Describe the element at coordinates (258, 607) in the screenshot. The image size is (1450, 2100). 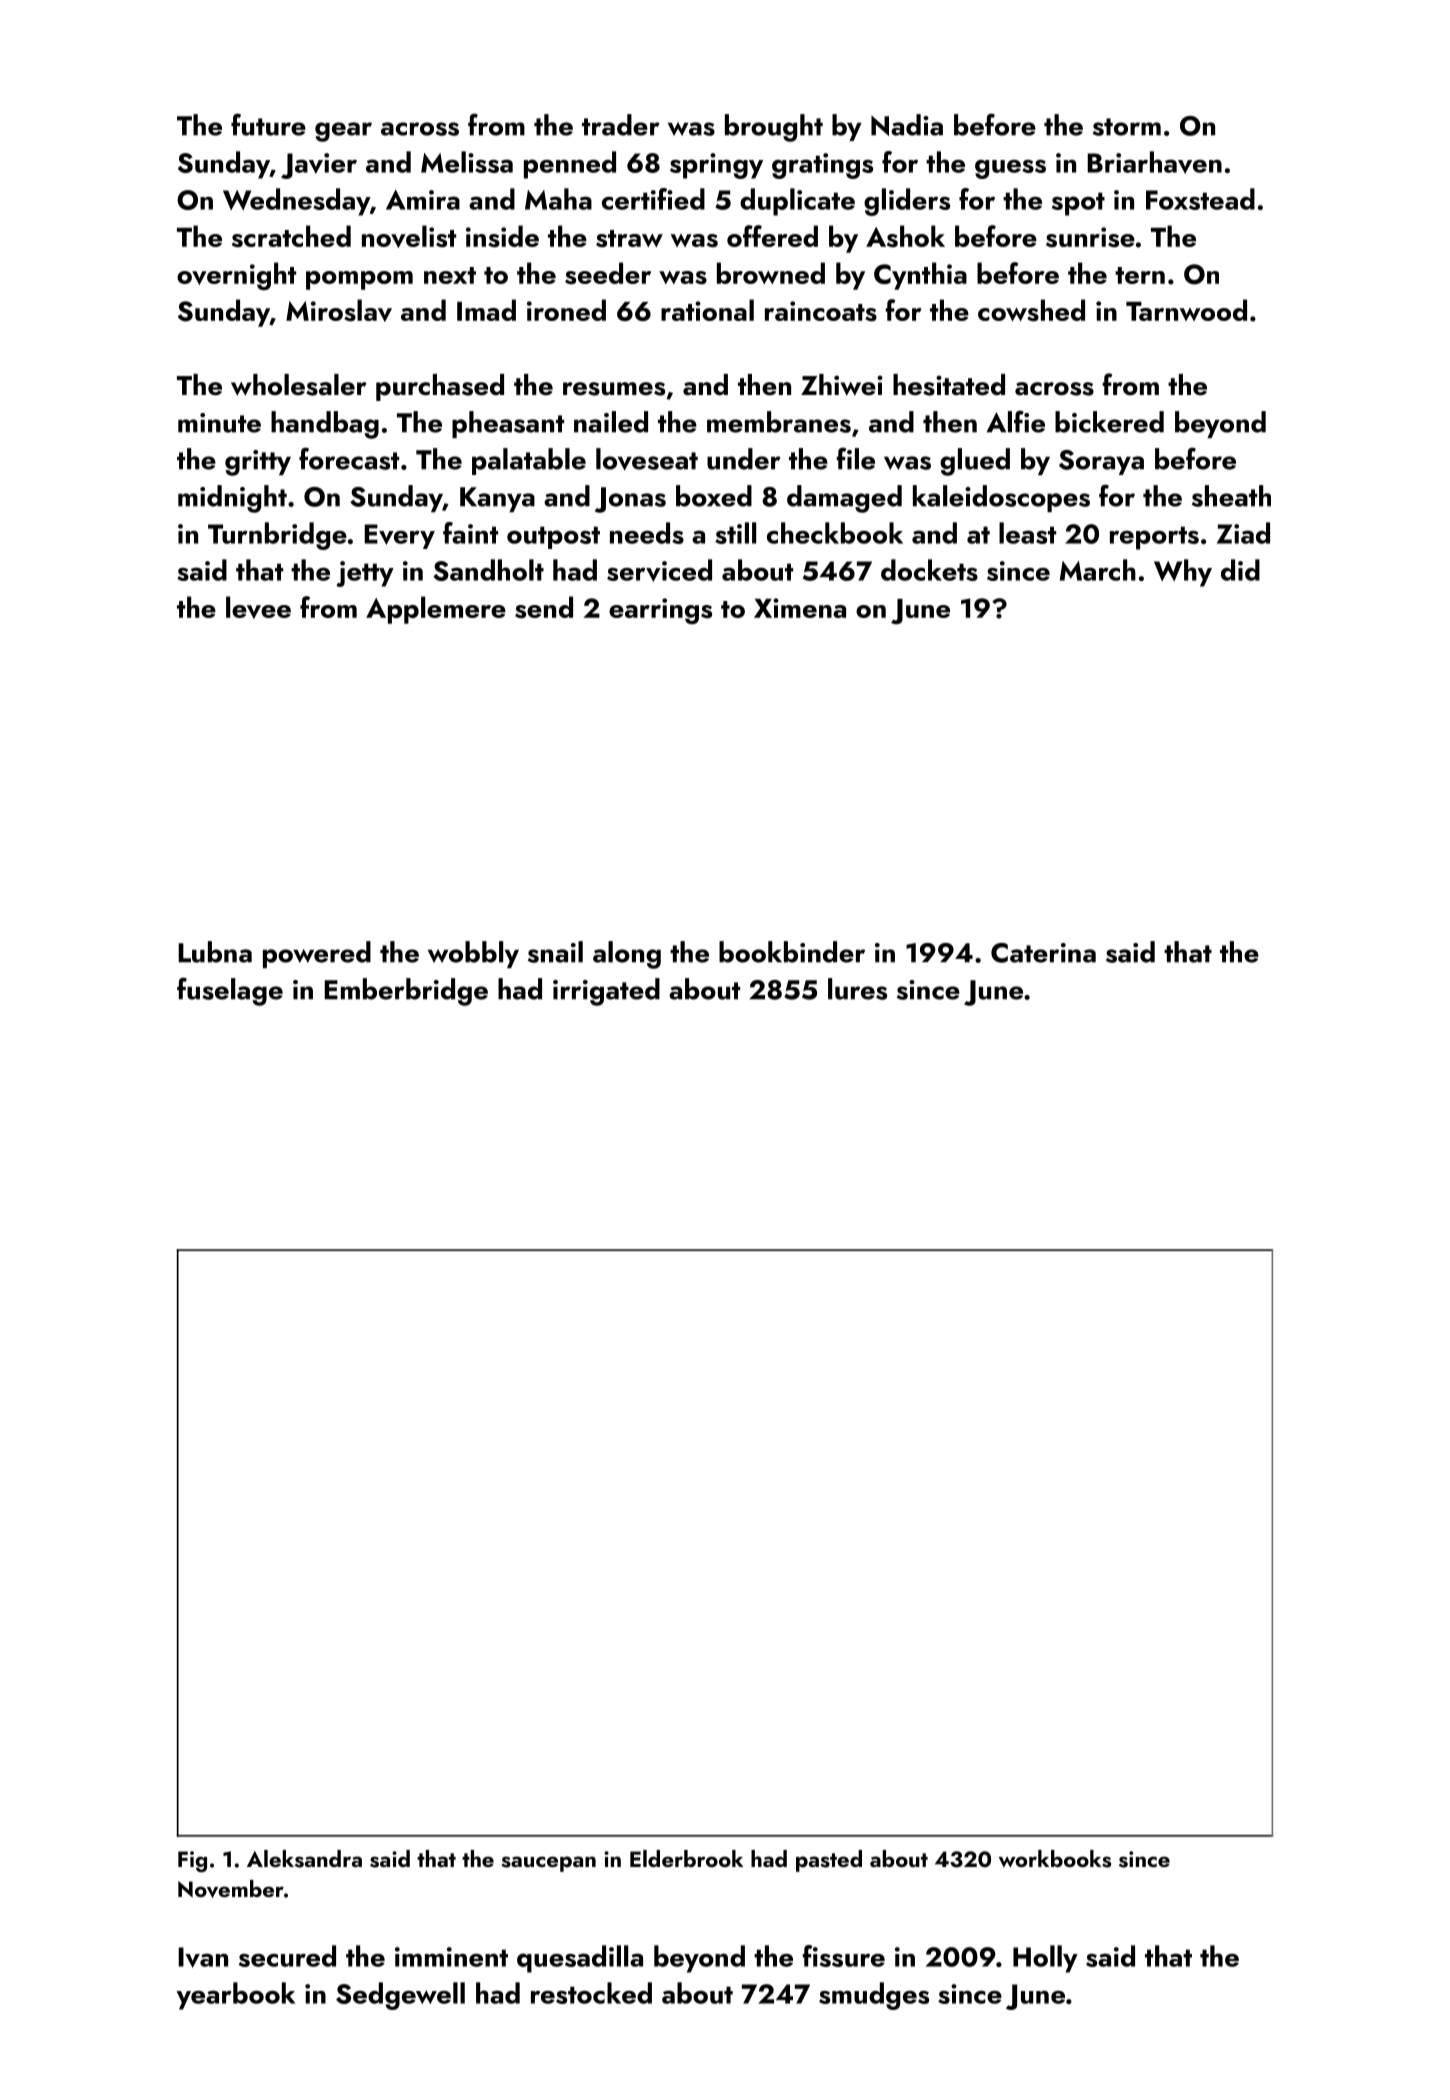
I see `levee` at that location.
